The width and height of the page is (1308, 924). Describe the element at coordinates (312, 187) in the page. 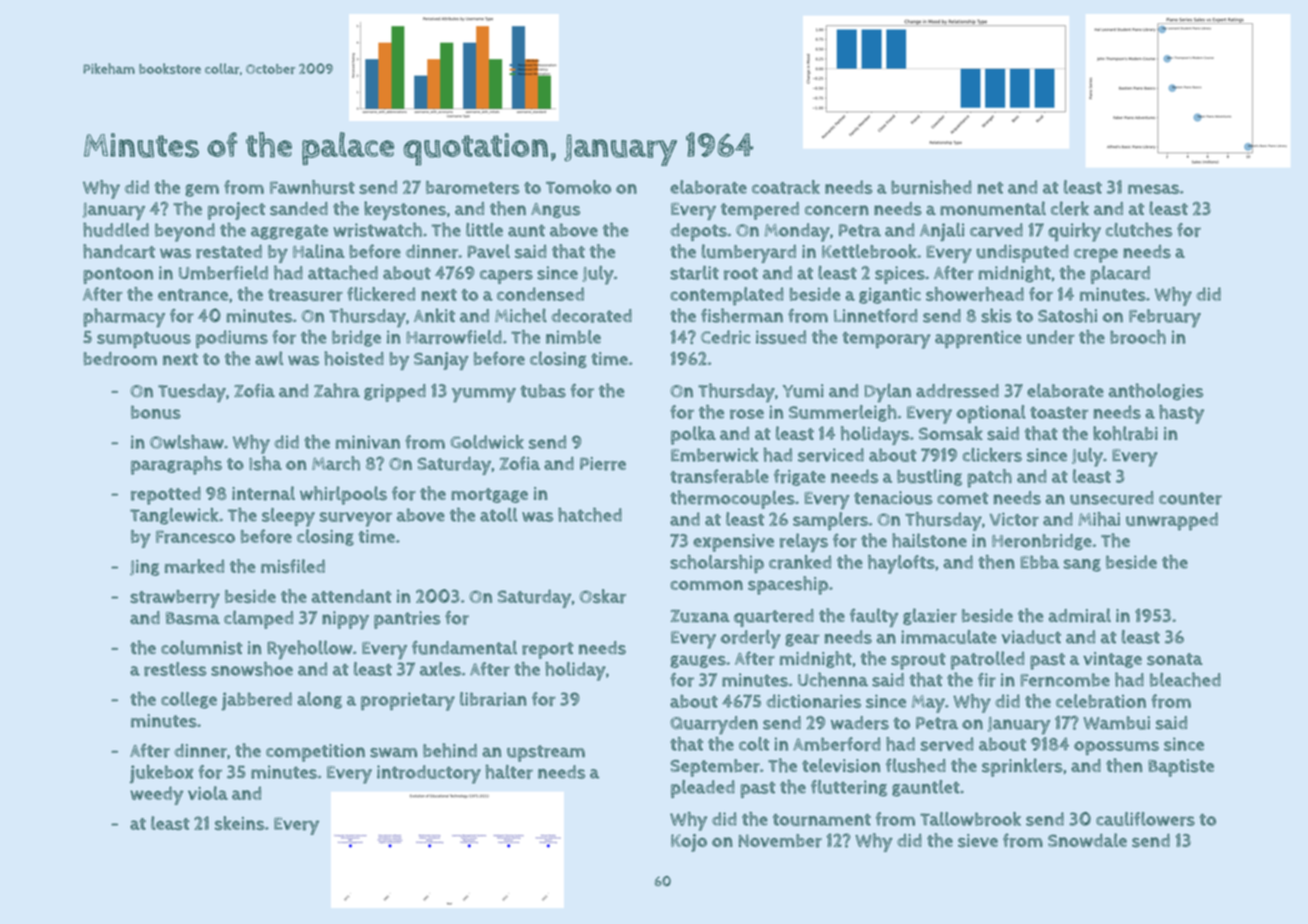

I see `Fawnhurst` at that location.
